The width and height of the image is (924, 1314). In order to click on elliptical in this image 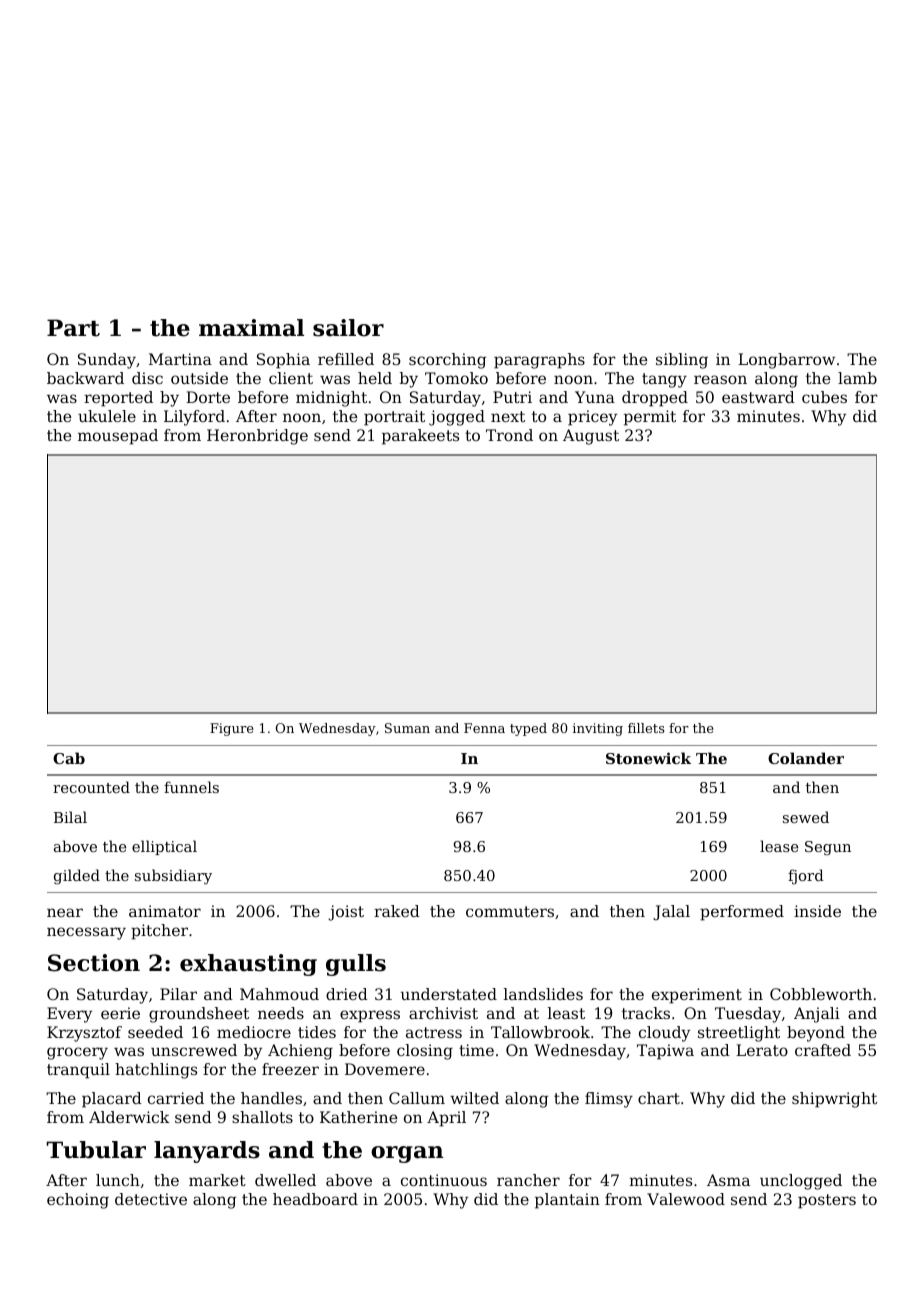, I will do `click(164, 847)`.
